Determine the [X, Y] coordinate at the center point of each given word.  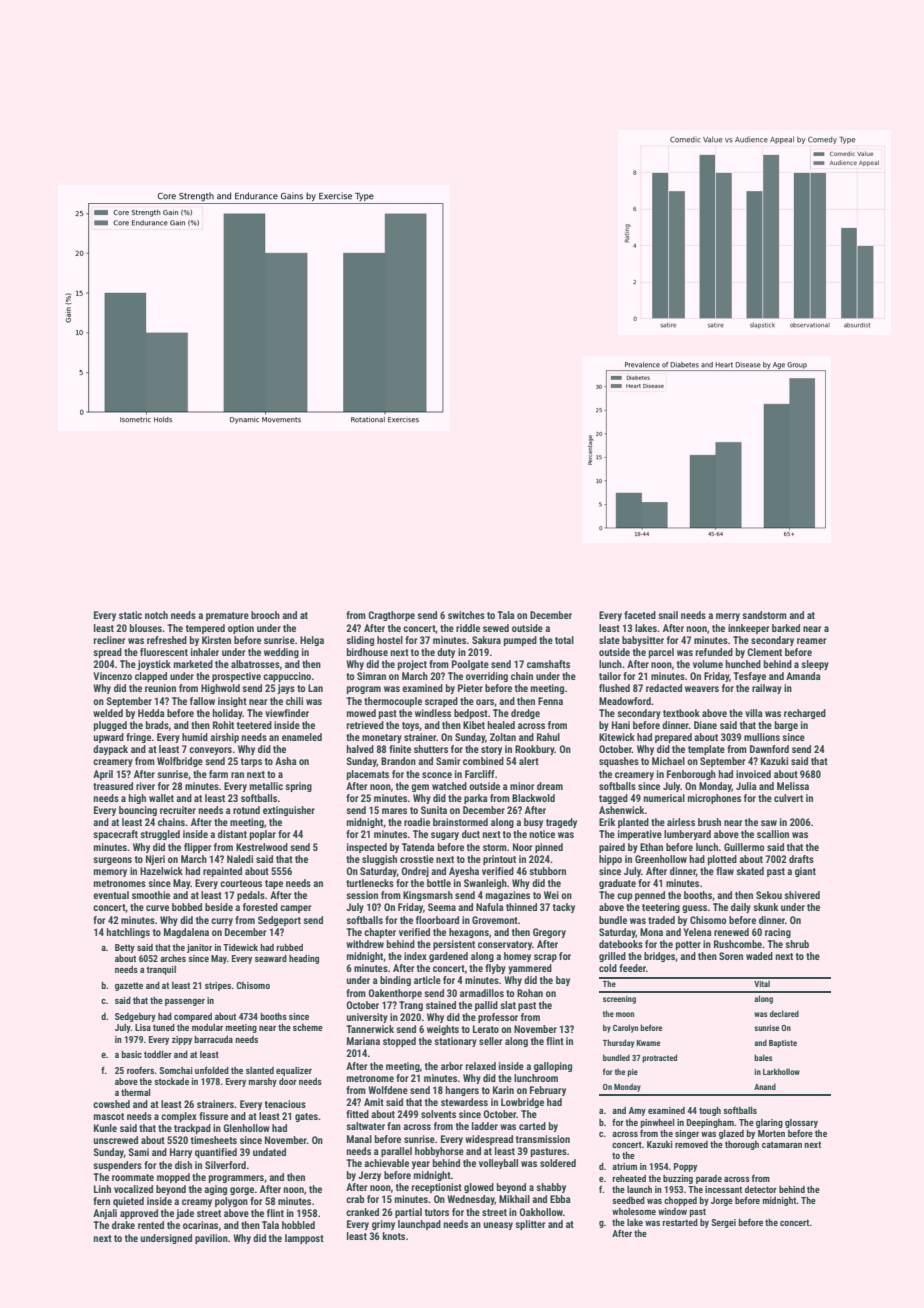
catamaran [782, 1144]
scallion [773, 834]
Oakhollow [541, 1212]
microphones [714, 799]
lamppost [304, 1239]
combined [483, 761]
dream [550, 786]
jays [286, 689]
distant [232, 834]
